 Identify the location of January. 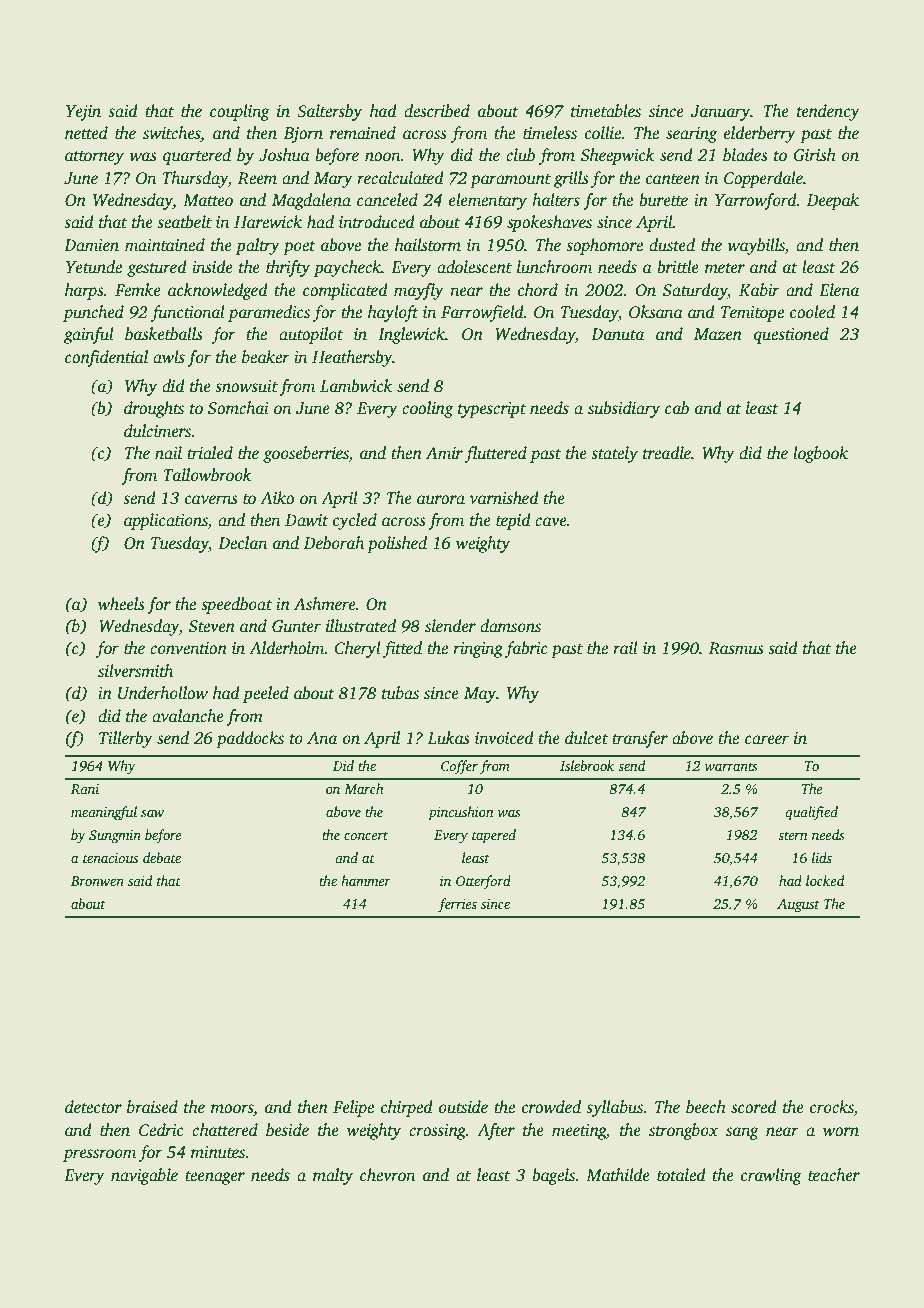
(720, 113).
